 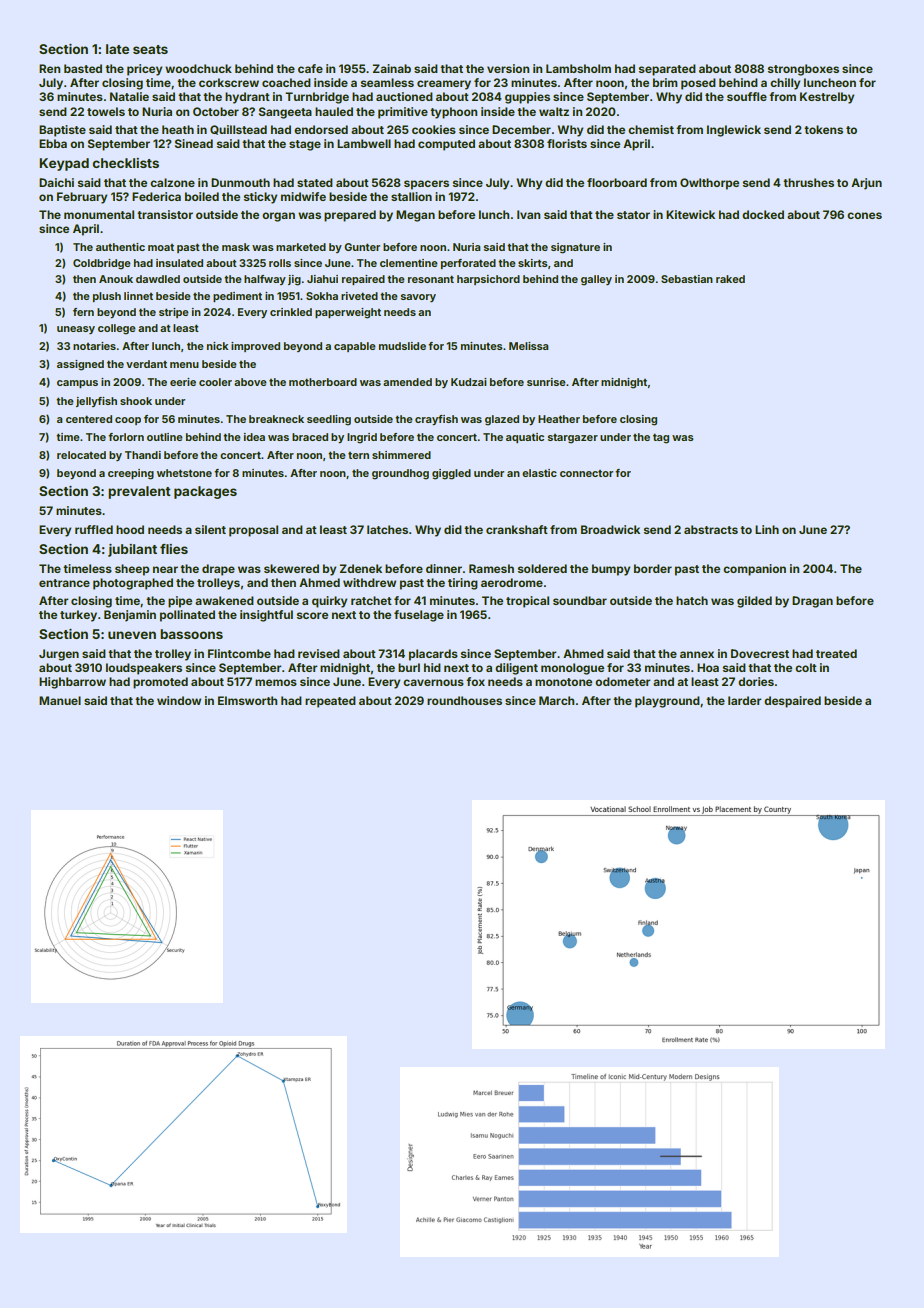 What do you see at coordinates (767, 529) in the document?
I see `Linh` at bounding box center [767, 529].
